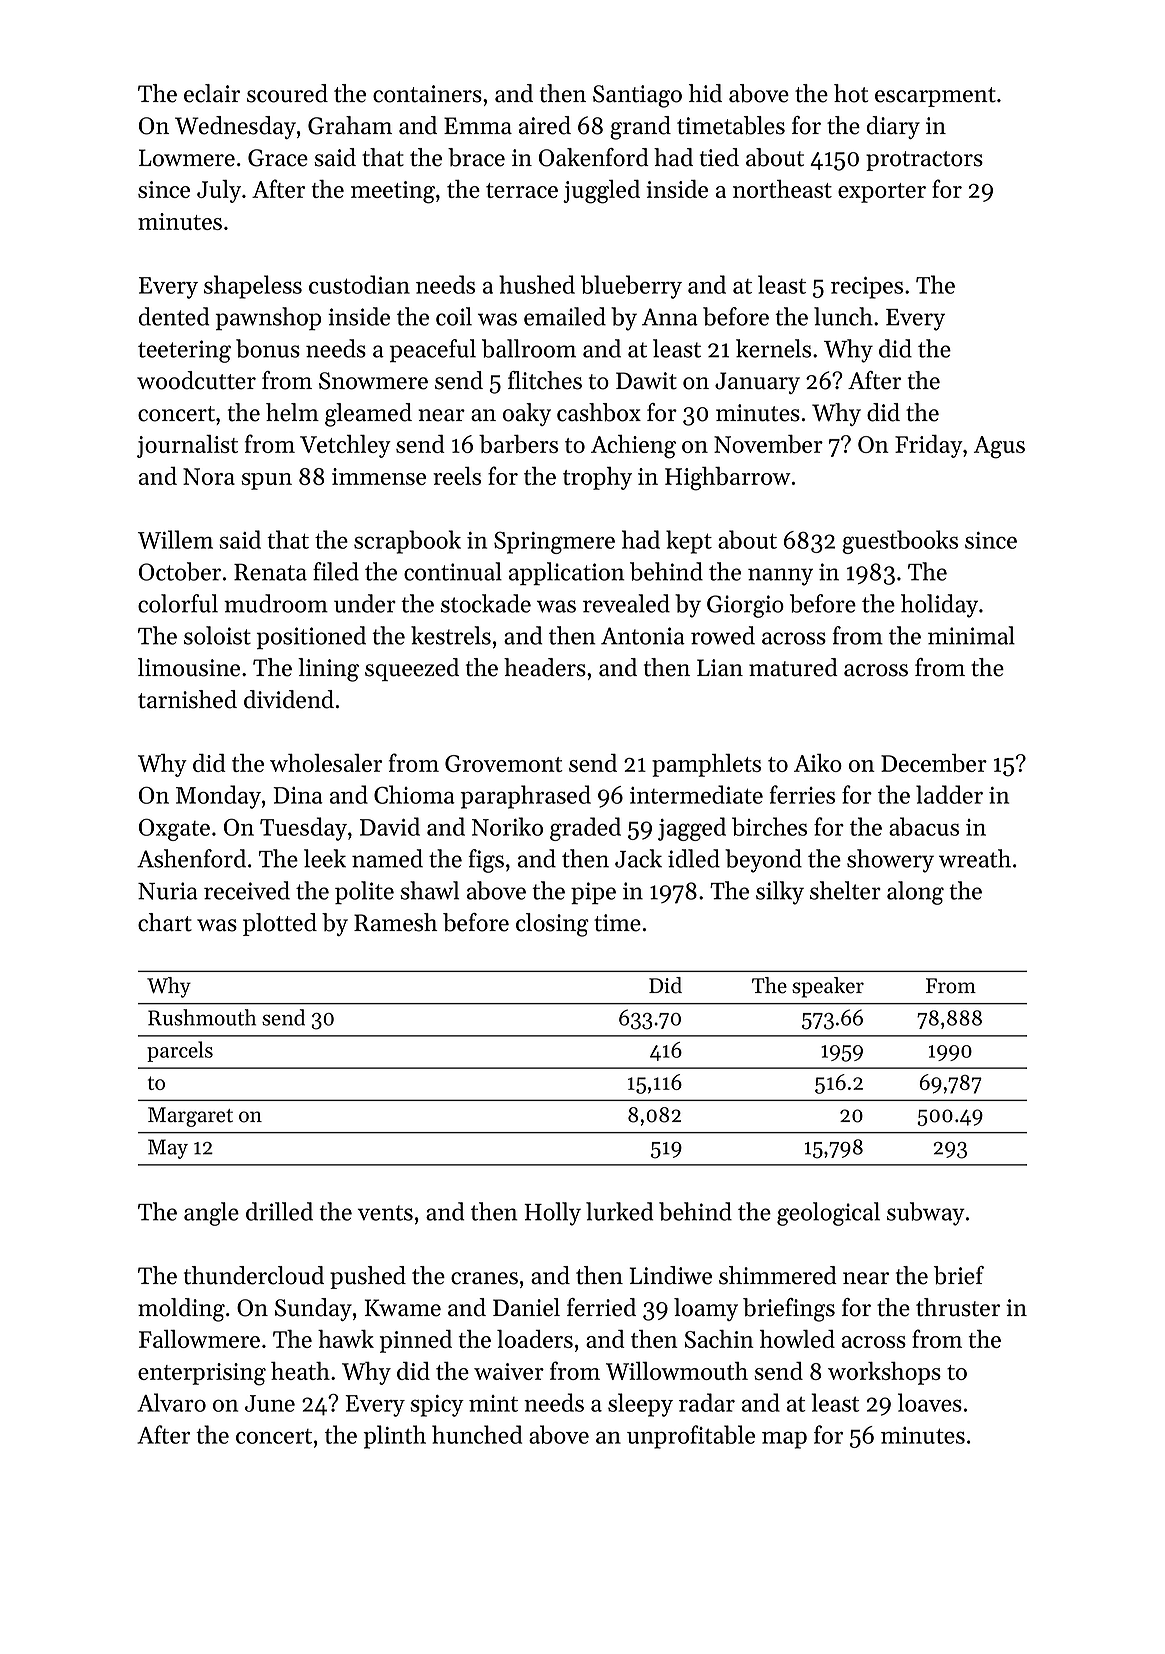 The width and height of the image is (1165, 1654). I want to click on lurked, so click(619, 1211).
